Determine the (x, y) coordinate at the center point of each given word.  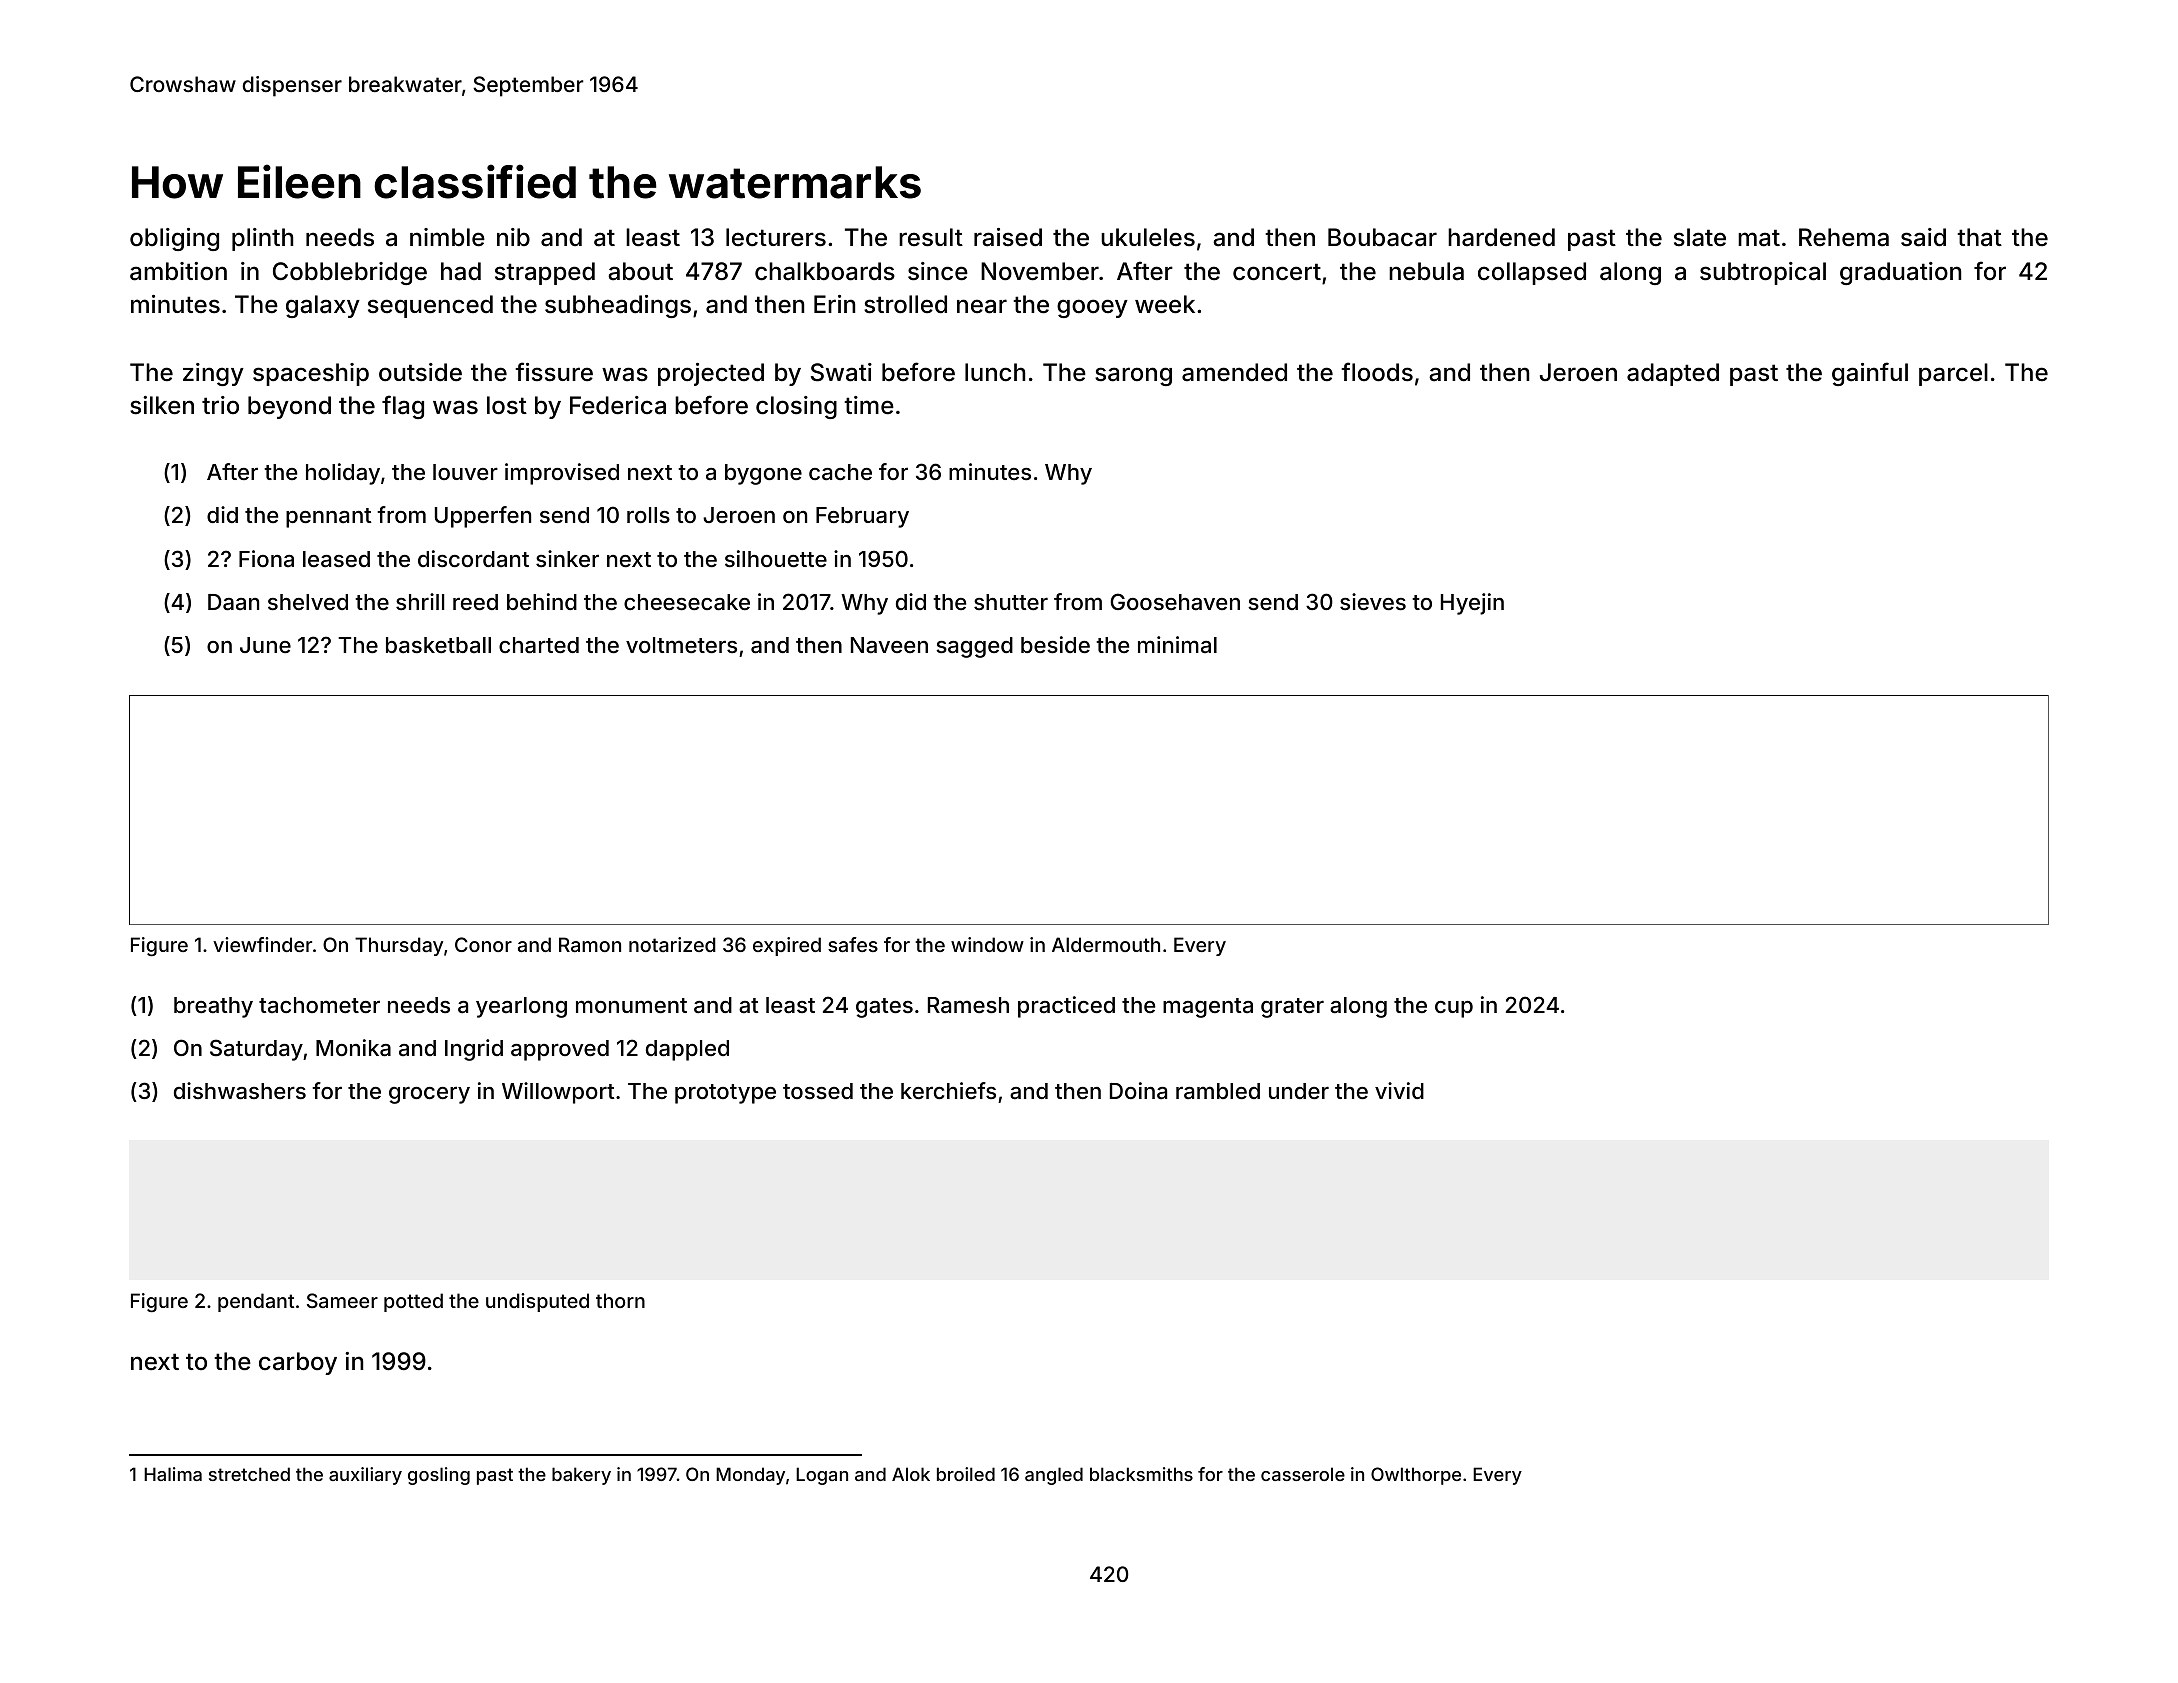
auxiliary (365, 1476)
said (1923, 237)
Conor (483, 944)
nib (513, 237)
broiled (966, 1474)
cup (1454, 1009)
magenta (1208, 1008)
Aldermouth (1106, 944)
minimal (1177, 644)
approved (560, 1050)
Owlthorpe (1416, 1476)
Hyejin (1472, 604)
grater (1292, 1008)
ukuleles (1148, 237)
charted (539, 645)
